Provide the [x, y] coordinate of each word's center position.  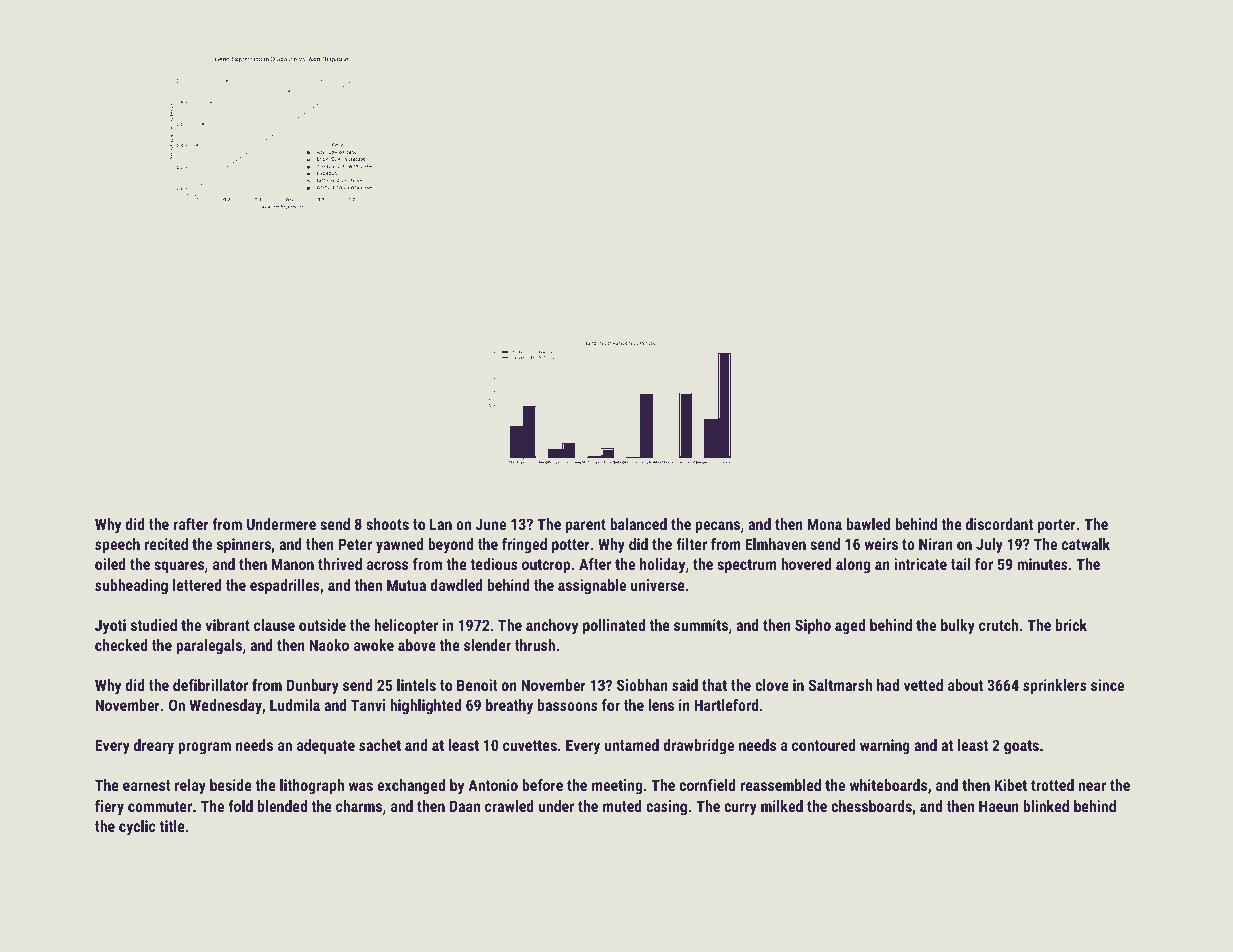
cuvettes [530, 745]
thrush [535, 645]
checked [121, 645]
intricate [920, 564]
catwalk [1086, 544]
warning [885, 747]
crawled [509, 806]
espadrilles [285, 586]
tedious [494, 564]
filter [691, 544]
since [1107, 685]
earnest [147, 785]
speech [117, 545]
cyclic [137, 828]
